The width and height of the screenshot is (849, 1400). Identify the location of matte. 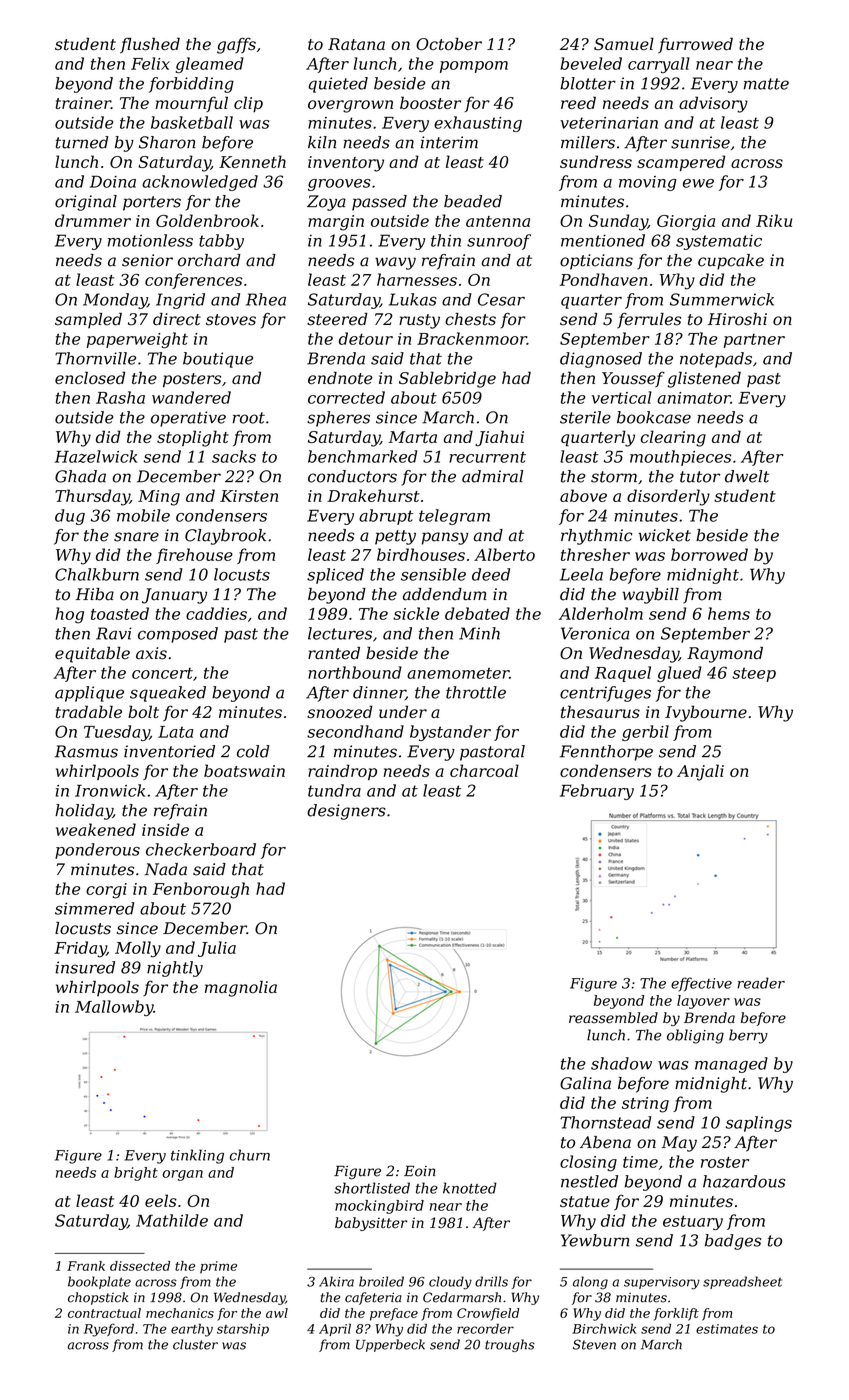
(766, 84).
